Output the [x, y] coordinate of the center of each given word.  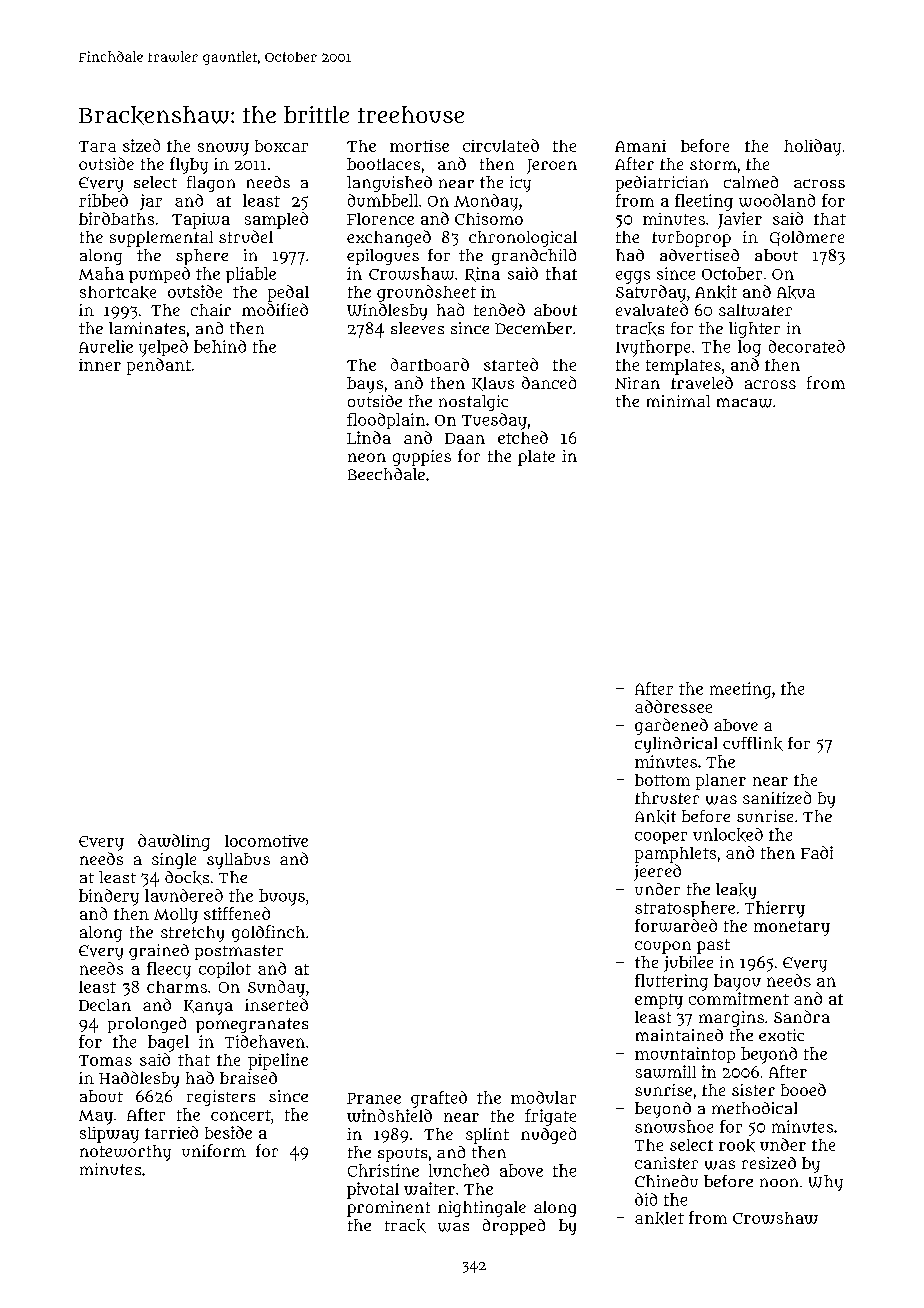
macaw [744, 403]
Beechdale [386, 474]
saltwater [755, 310]
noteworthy [125, 1153]
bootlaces [383, 164]
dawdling [174, 842]
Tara [97, 146]
